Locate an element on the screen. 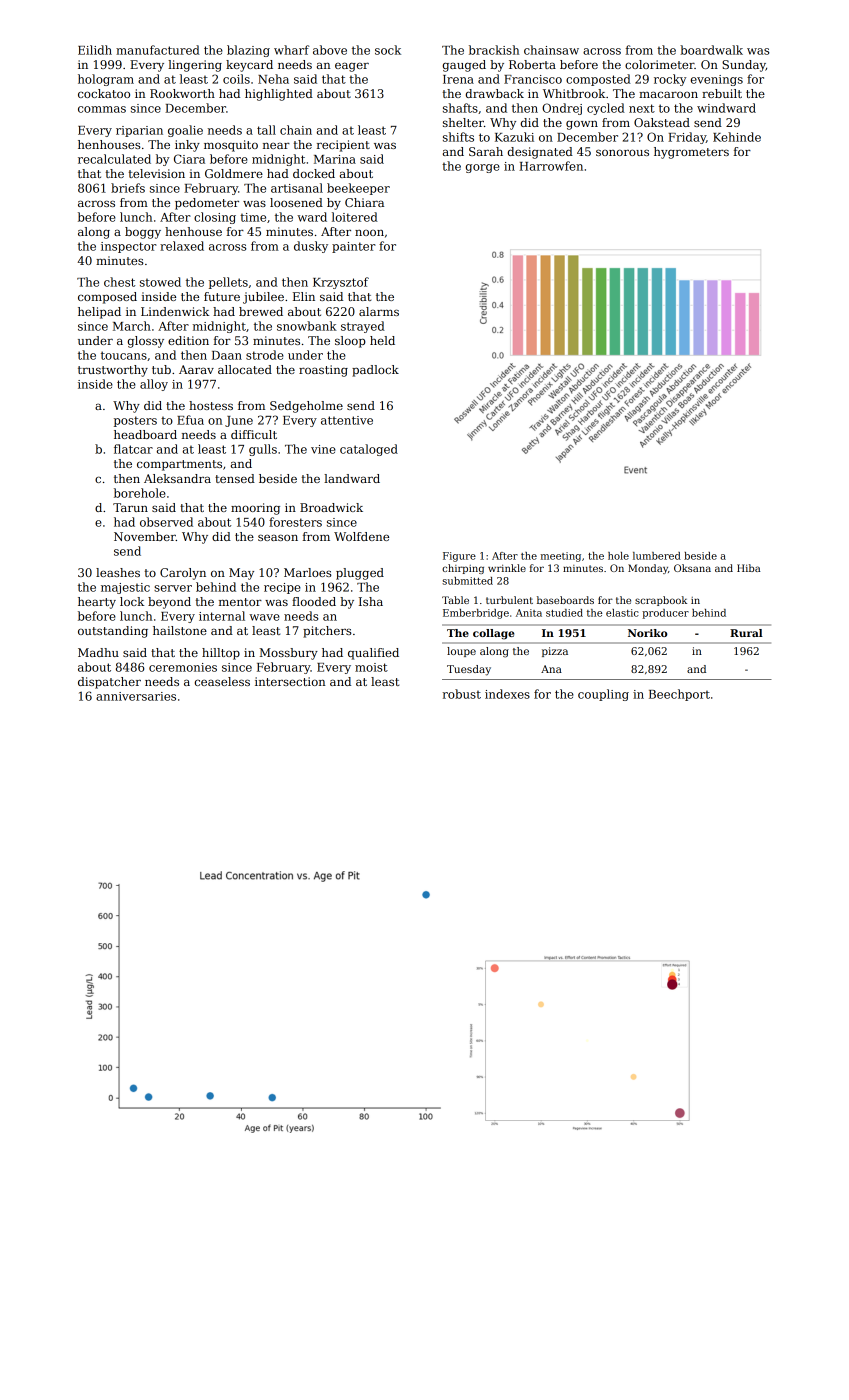 Image resolution: width=849 pixels, height=1400 pixels. noon is located at coordinates (369, 233).
